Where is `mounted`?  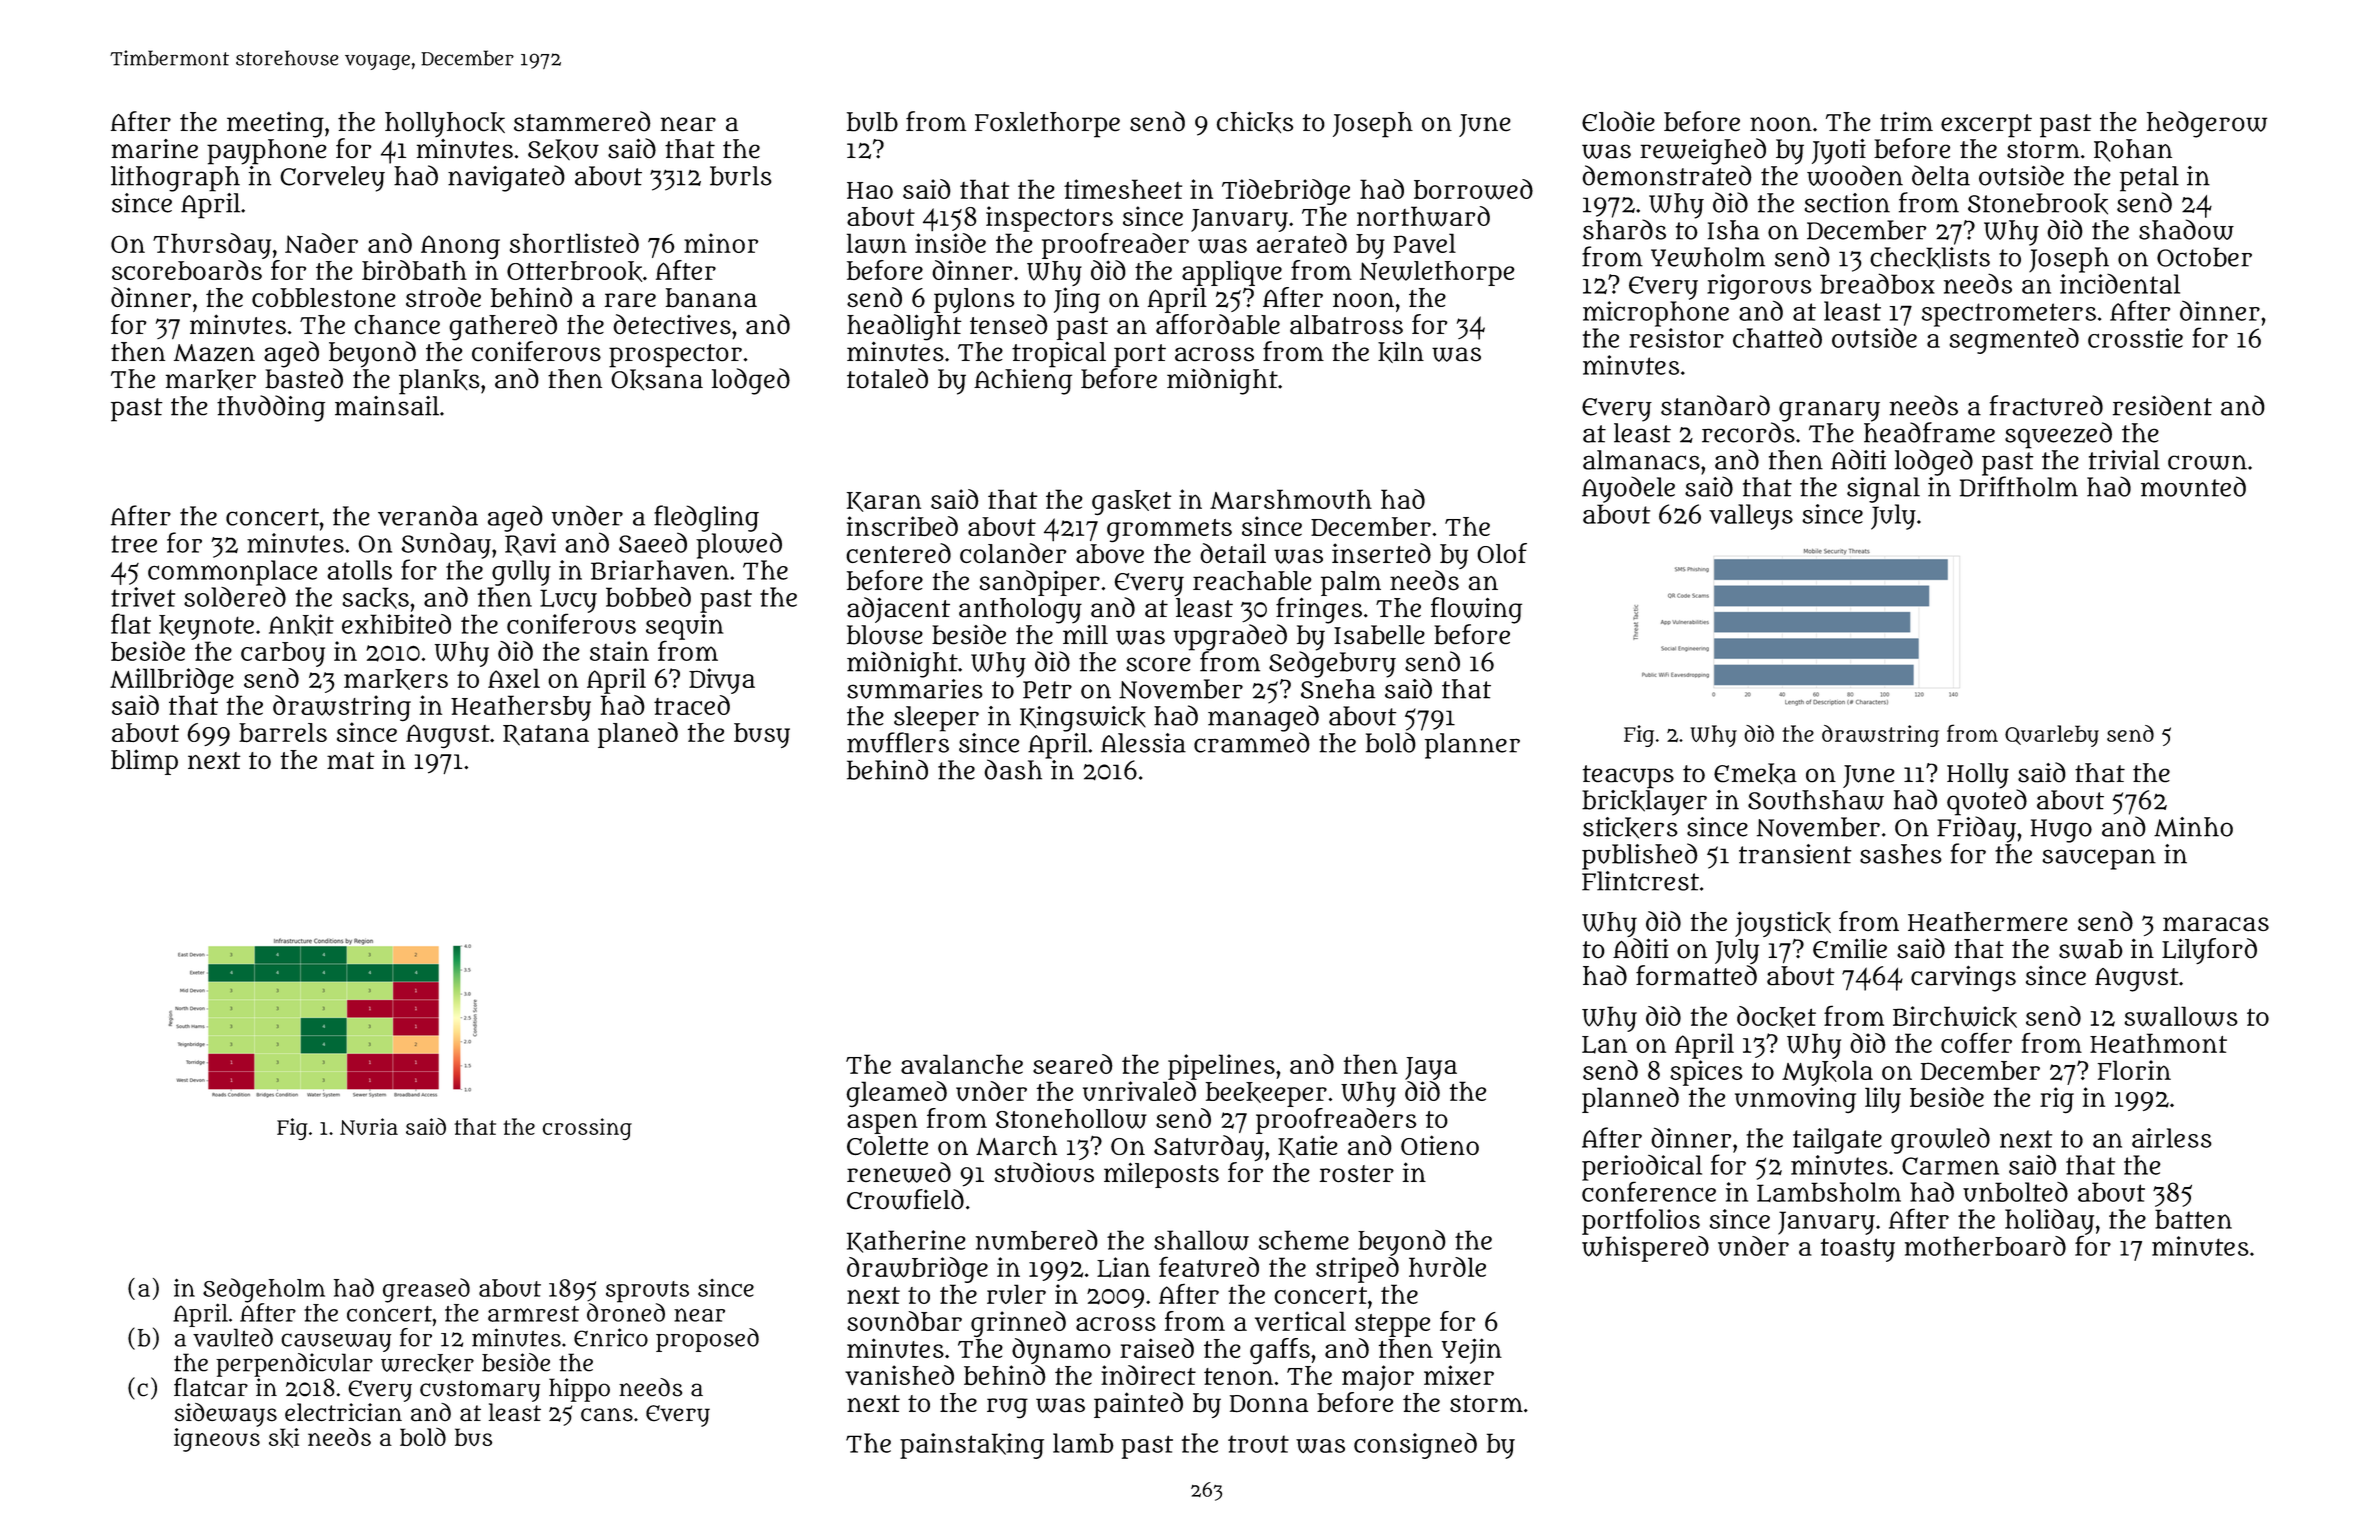 mounted is located at coordinates (2193, 486).
